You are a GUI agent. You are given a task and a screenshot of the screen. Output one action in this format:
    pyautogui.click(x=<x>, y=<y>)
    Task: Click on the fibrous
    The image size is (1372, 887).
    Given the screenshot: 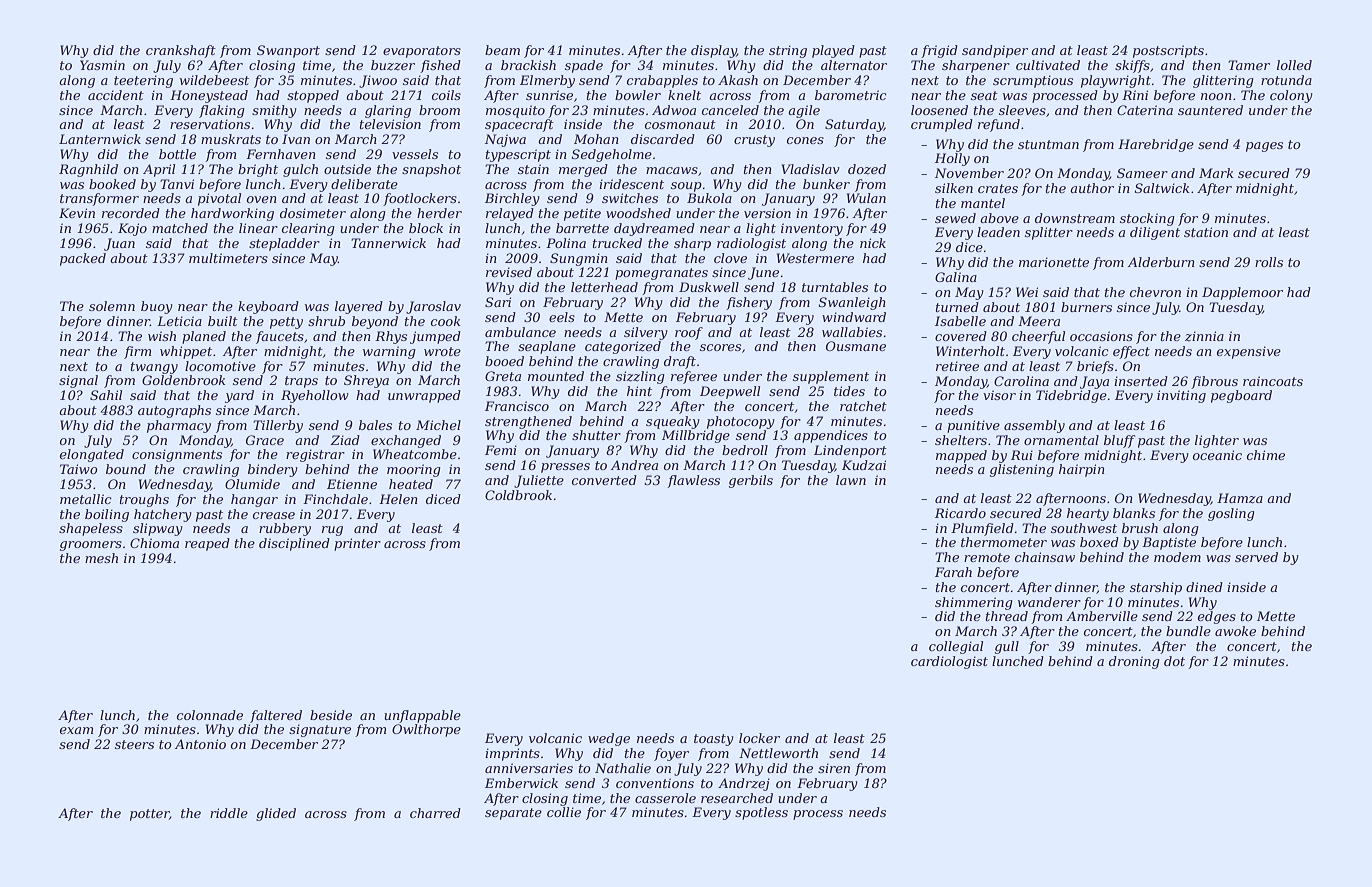 What is the action you would take?
    pyautogui.click(x=1214, y=382)
